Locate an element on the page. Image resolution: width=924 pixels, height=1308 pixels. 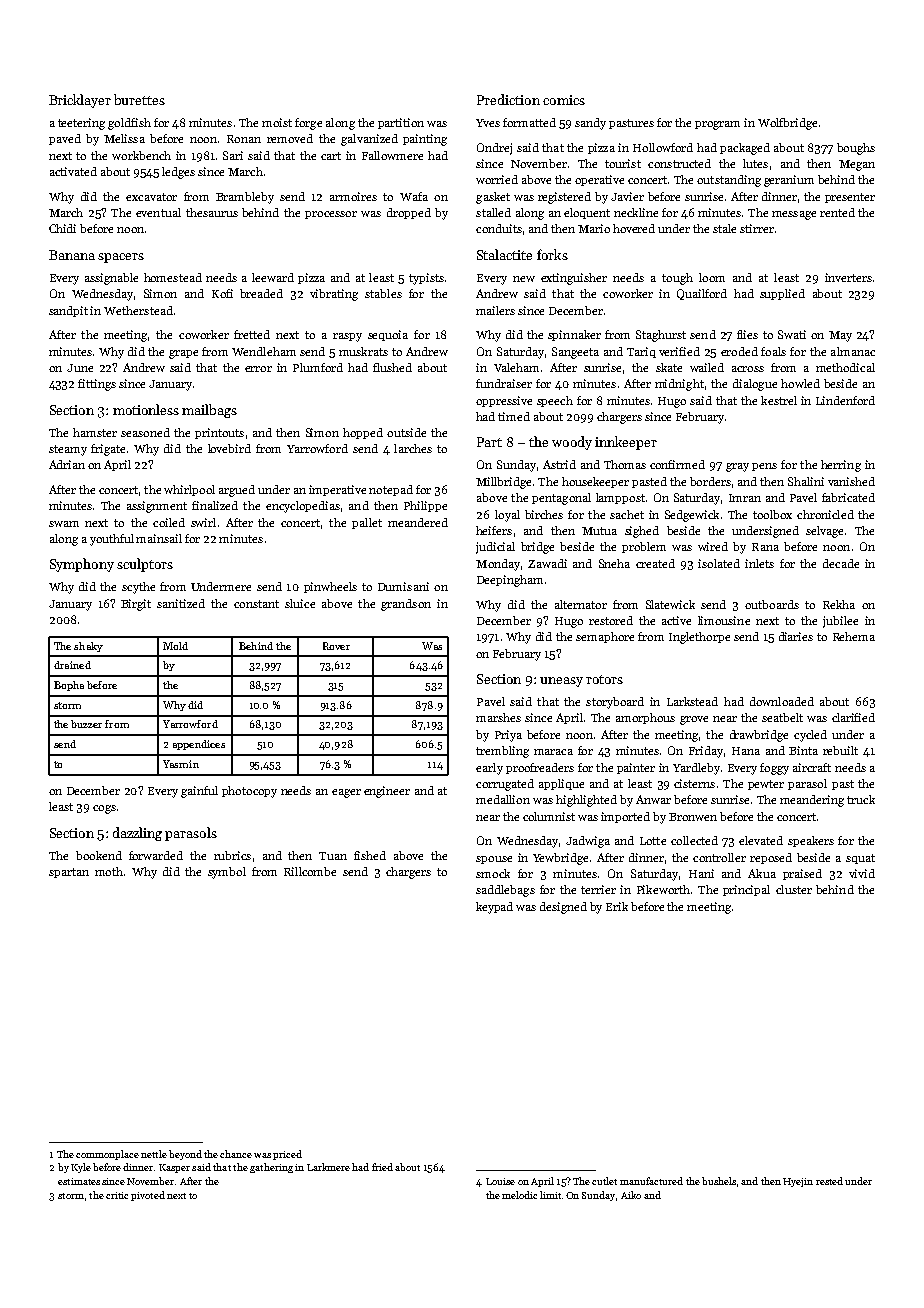
Megan is located at coordinates (857, 165).
